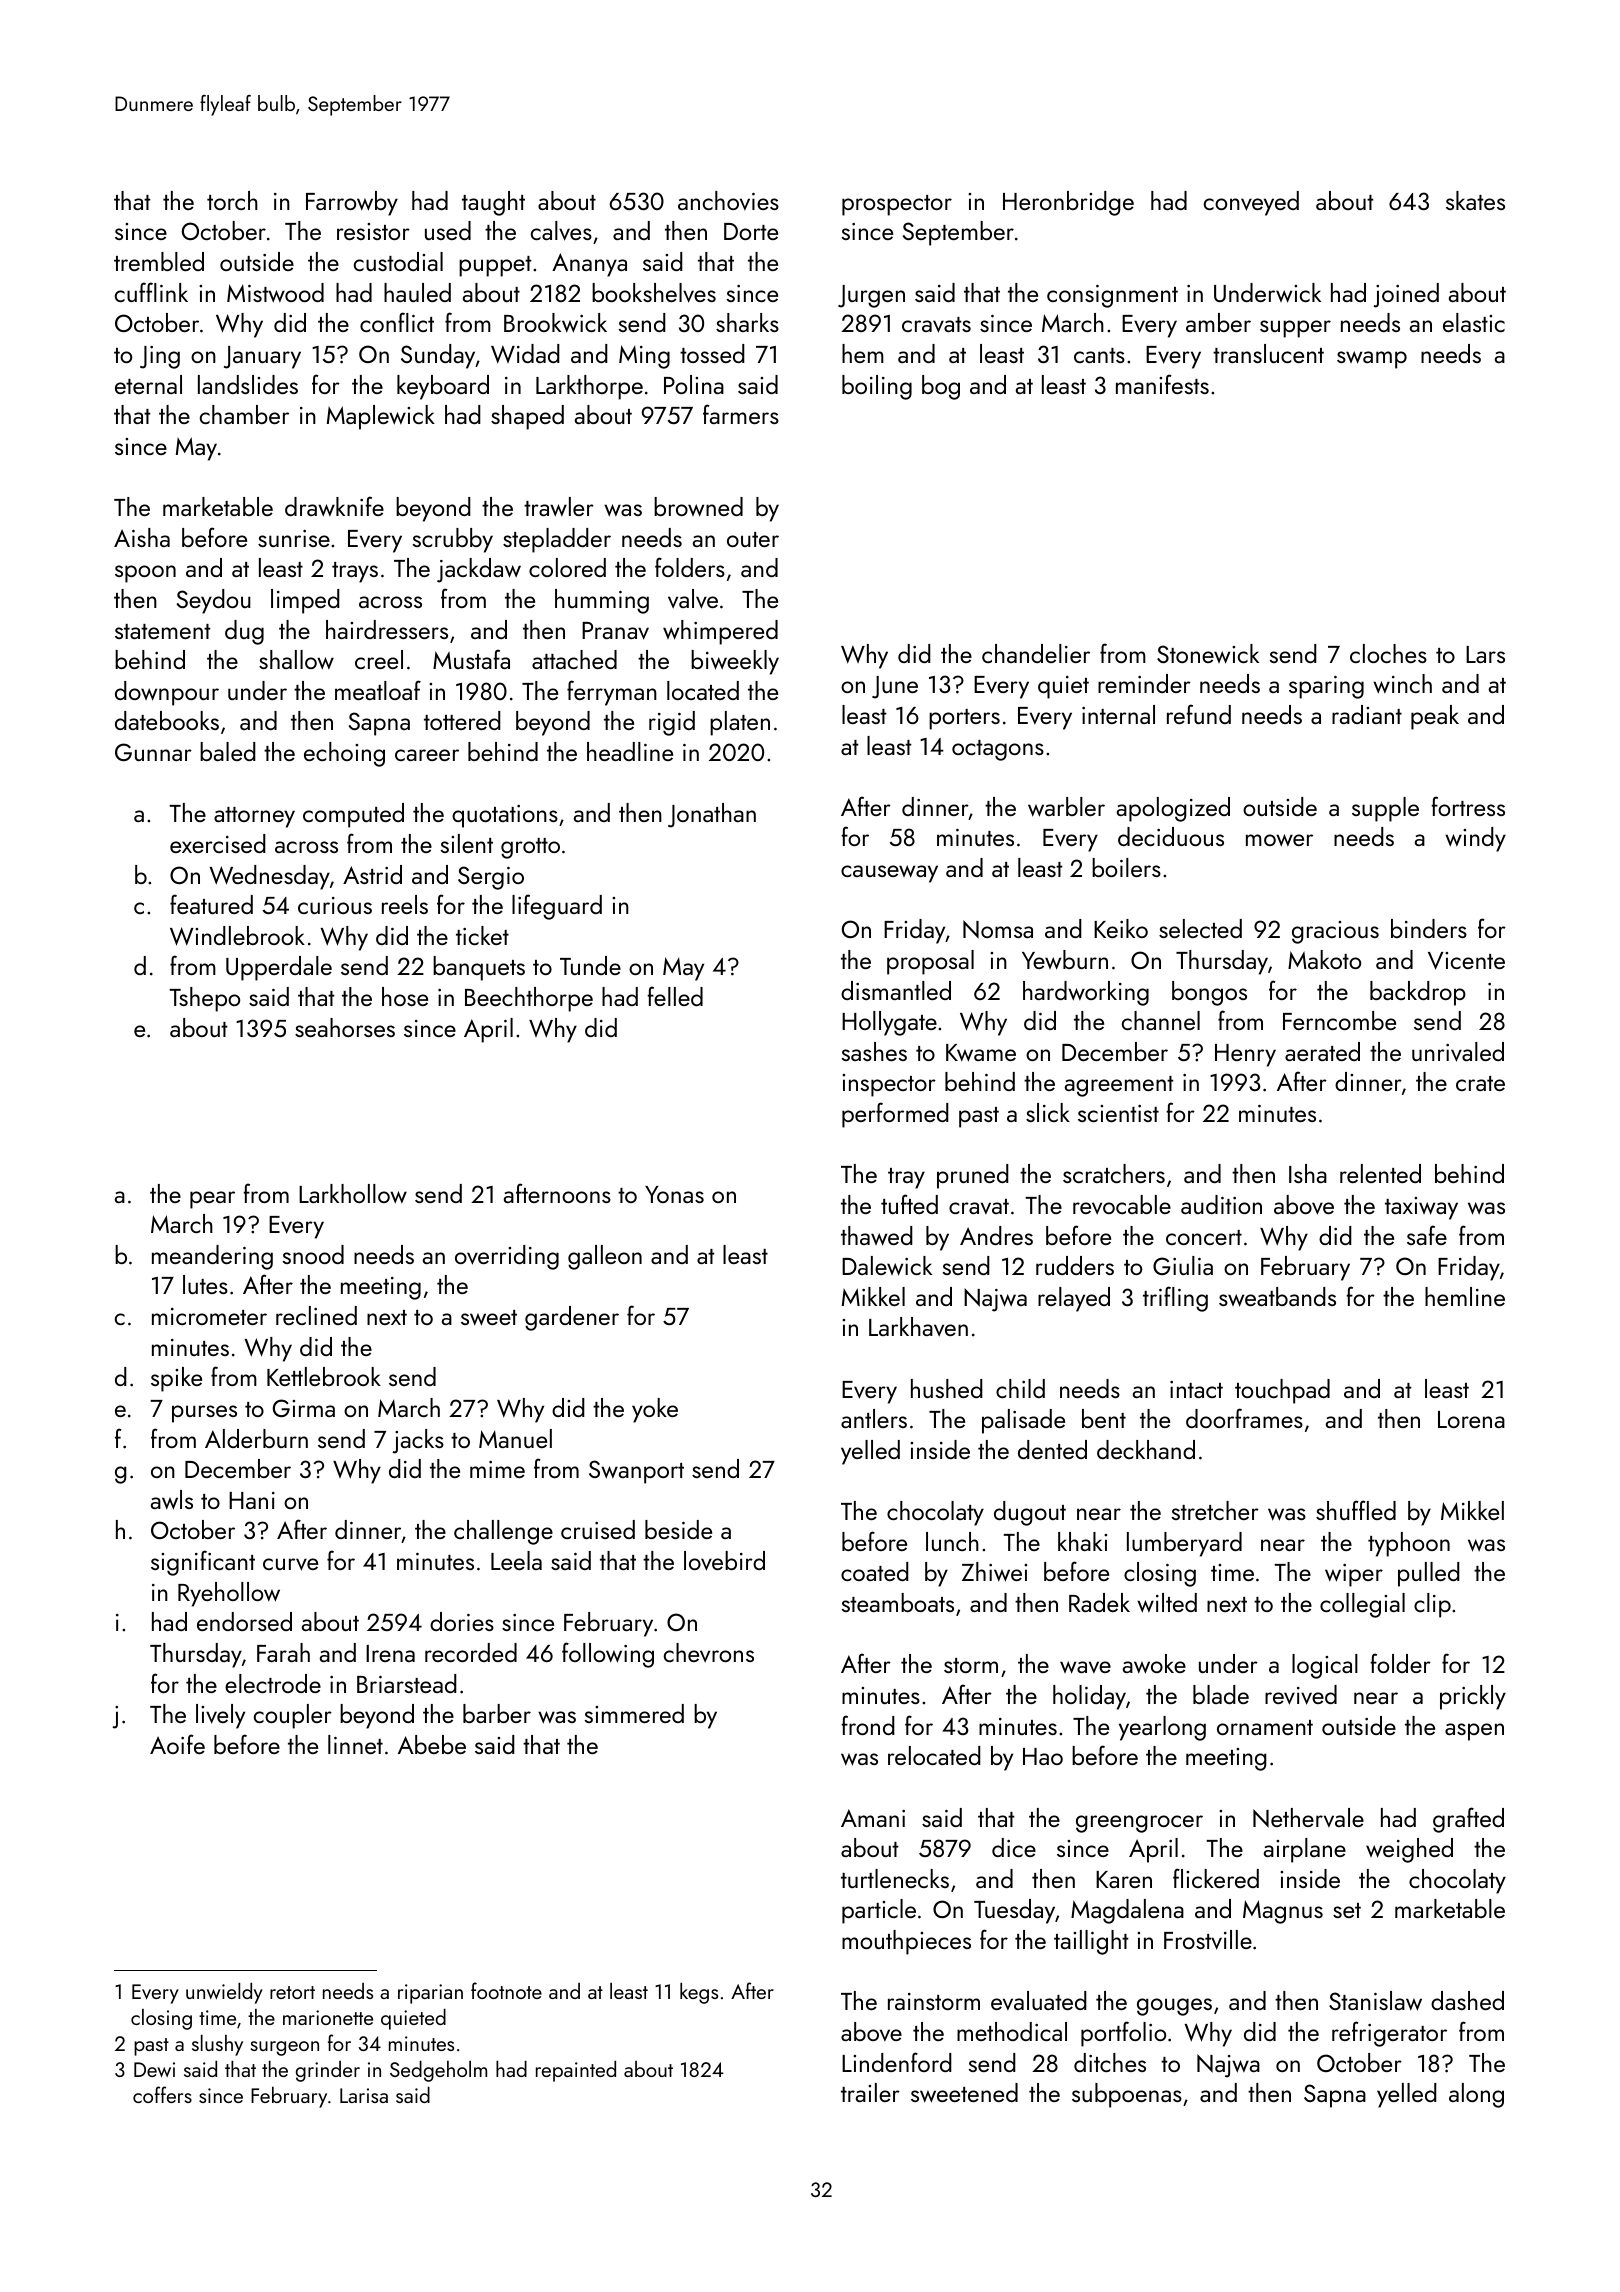 The image size is (1620, 2292). What do you see at coordinates (1295, 329) in the screenshot?
I see `supper` at bounding box center [1295, 329].
